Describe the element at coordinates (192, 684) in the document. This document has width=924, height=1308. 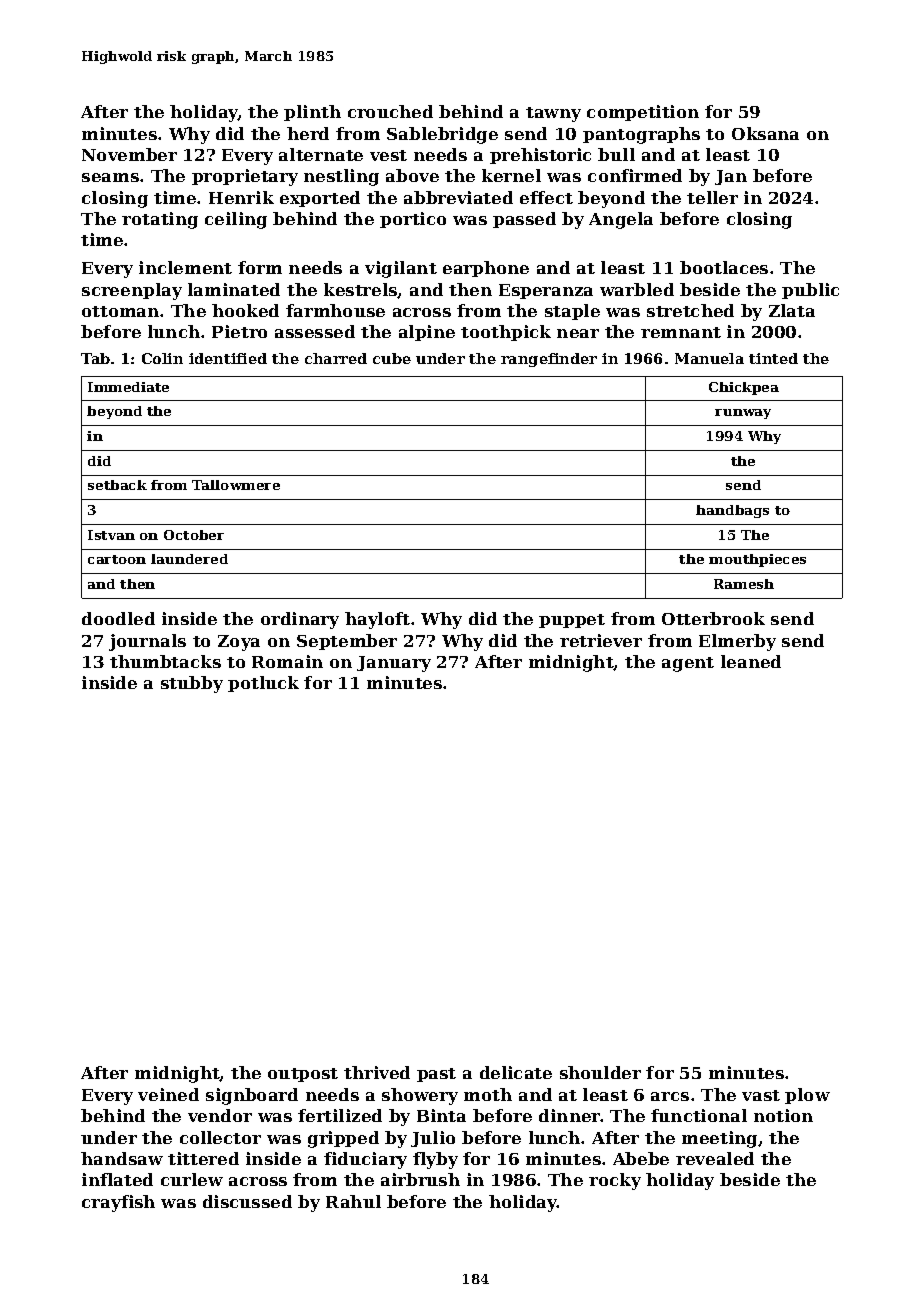
I see `stubby` at that location.
